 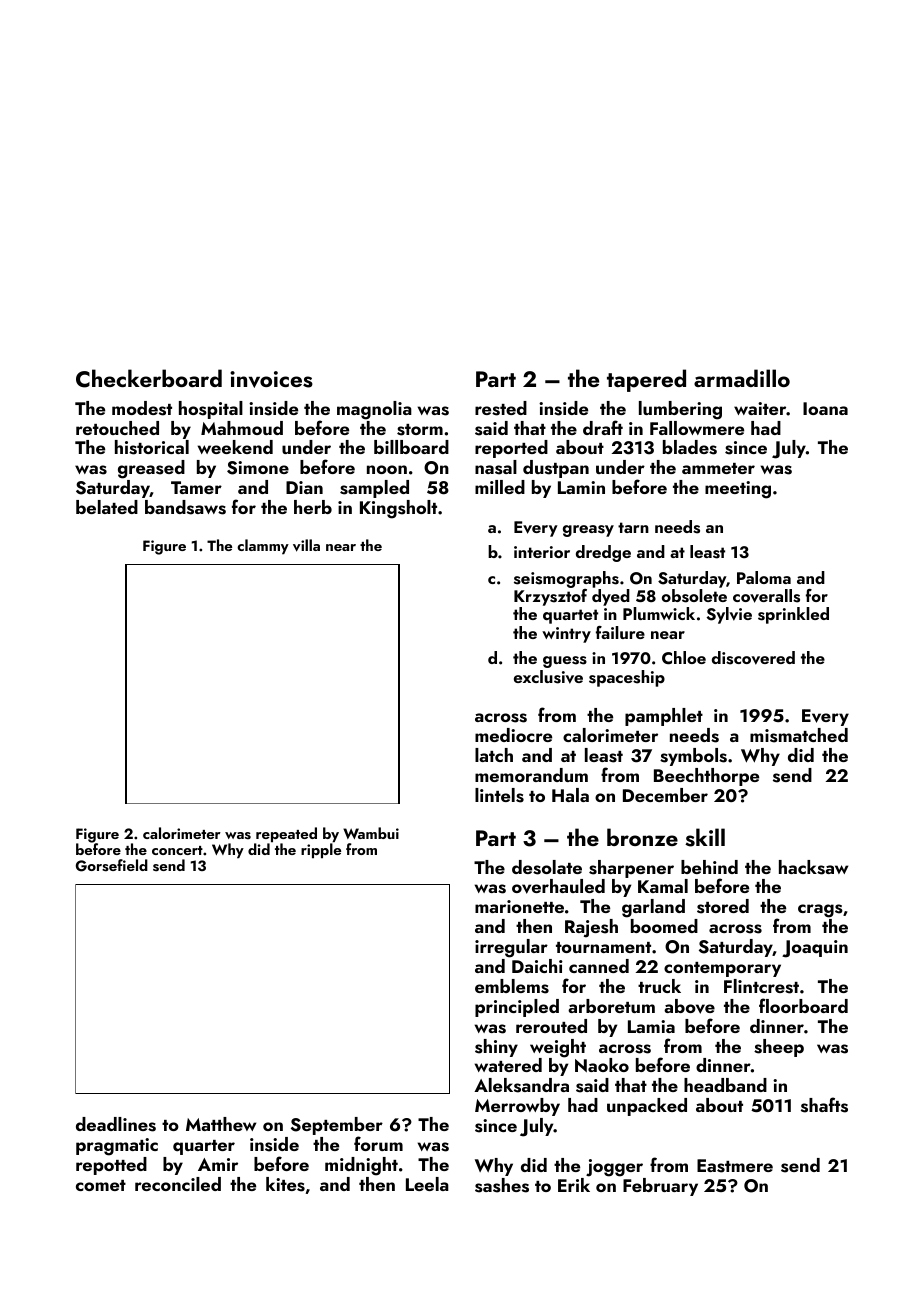 What do you see at coordinates (177, 850) in the screenshot?
I see `concert` at bounding box center [177, 850].
